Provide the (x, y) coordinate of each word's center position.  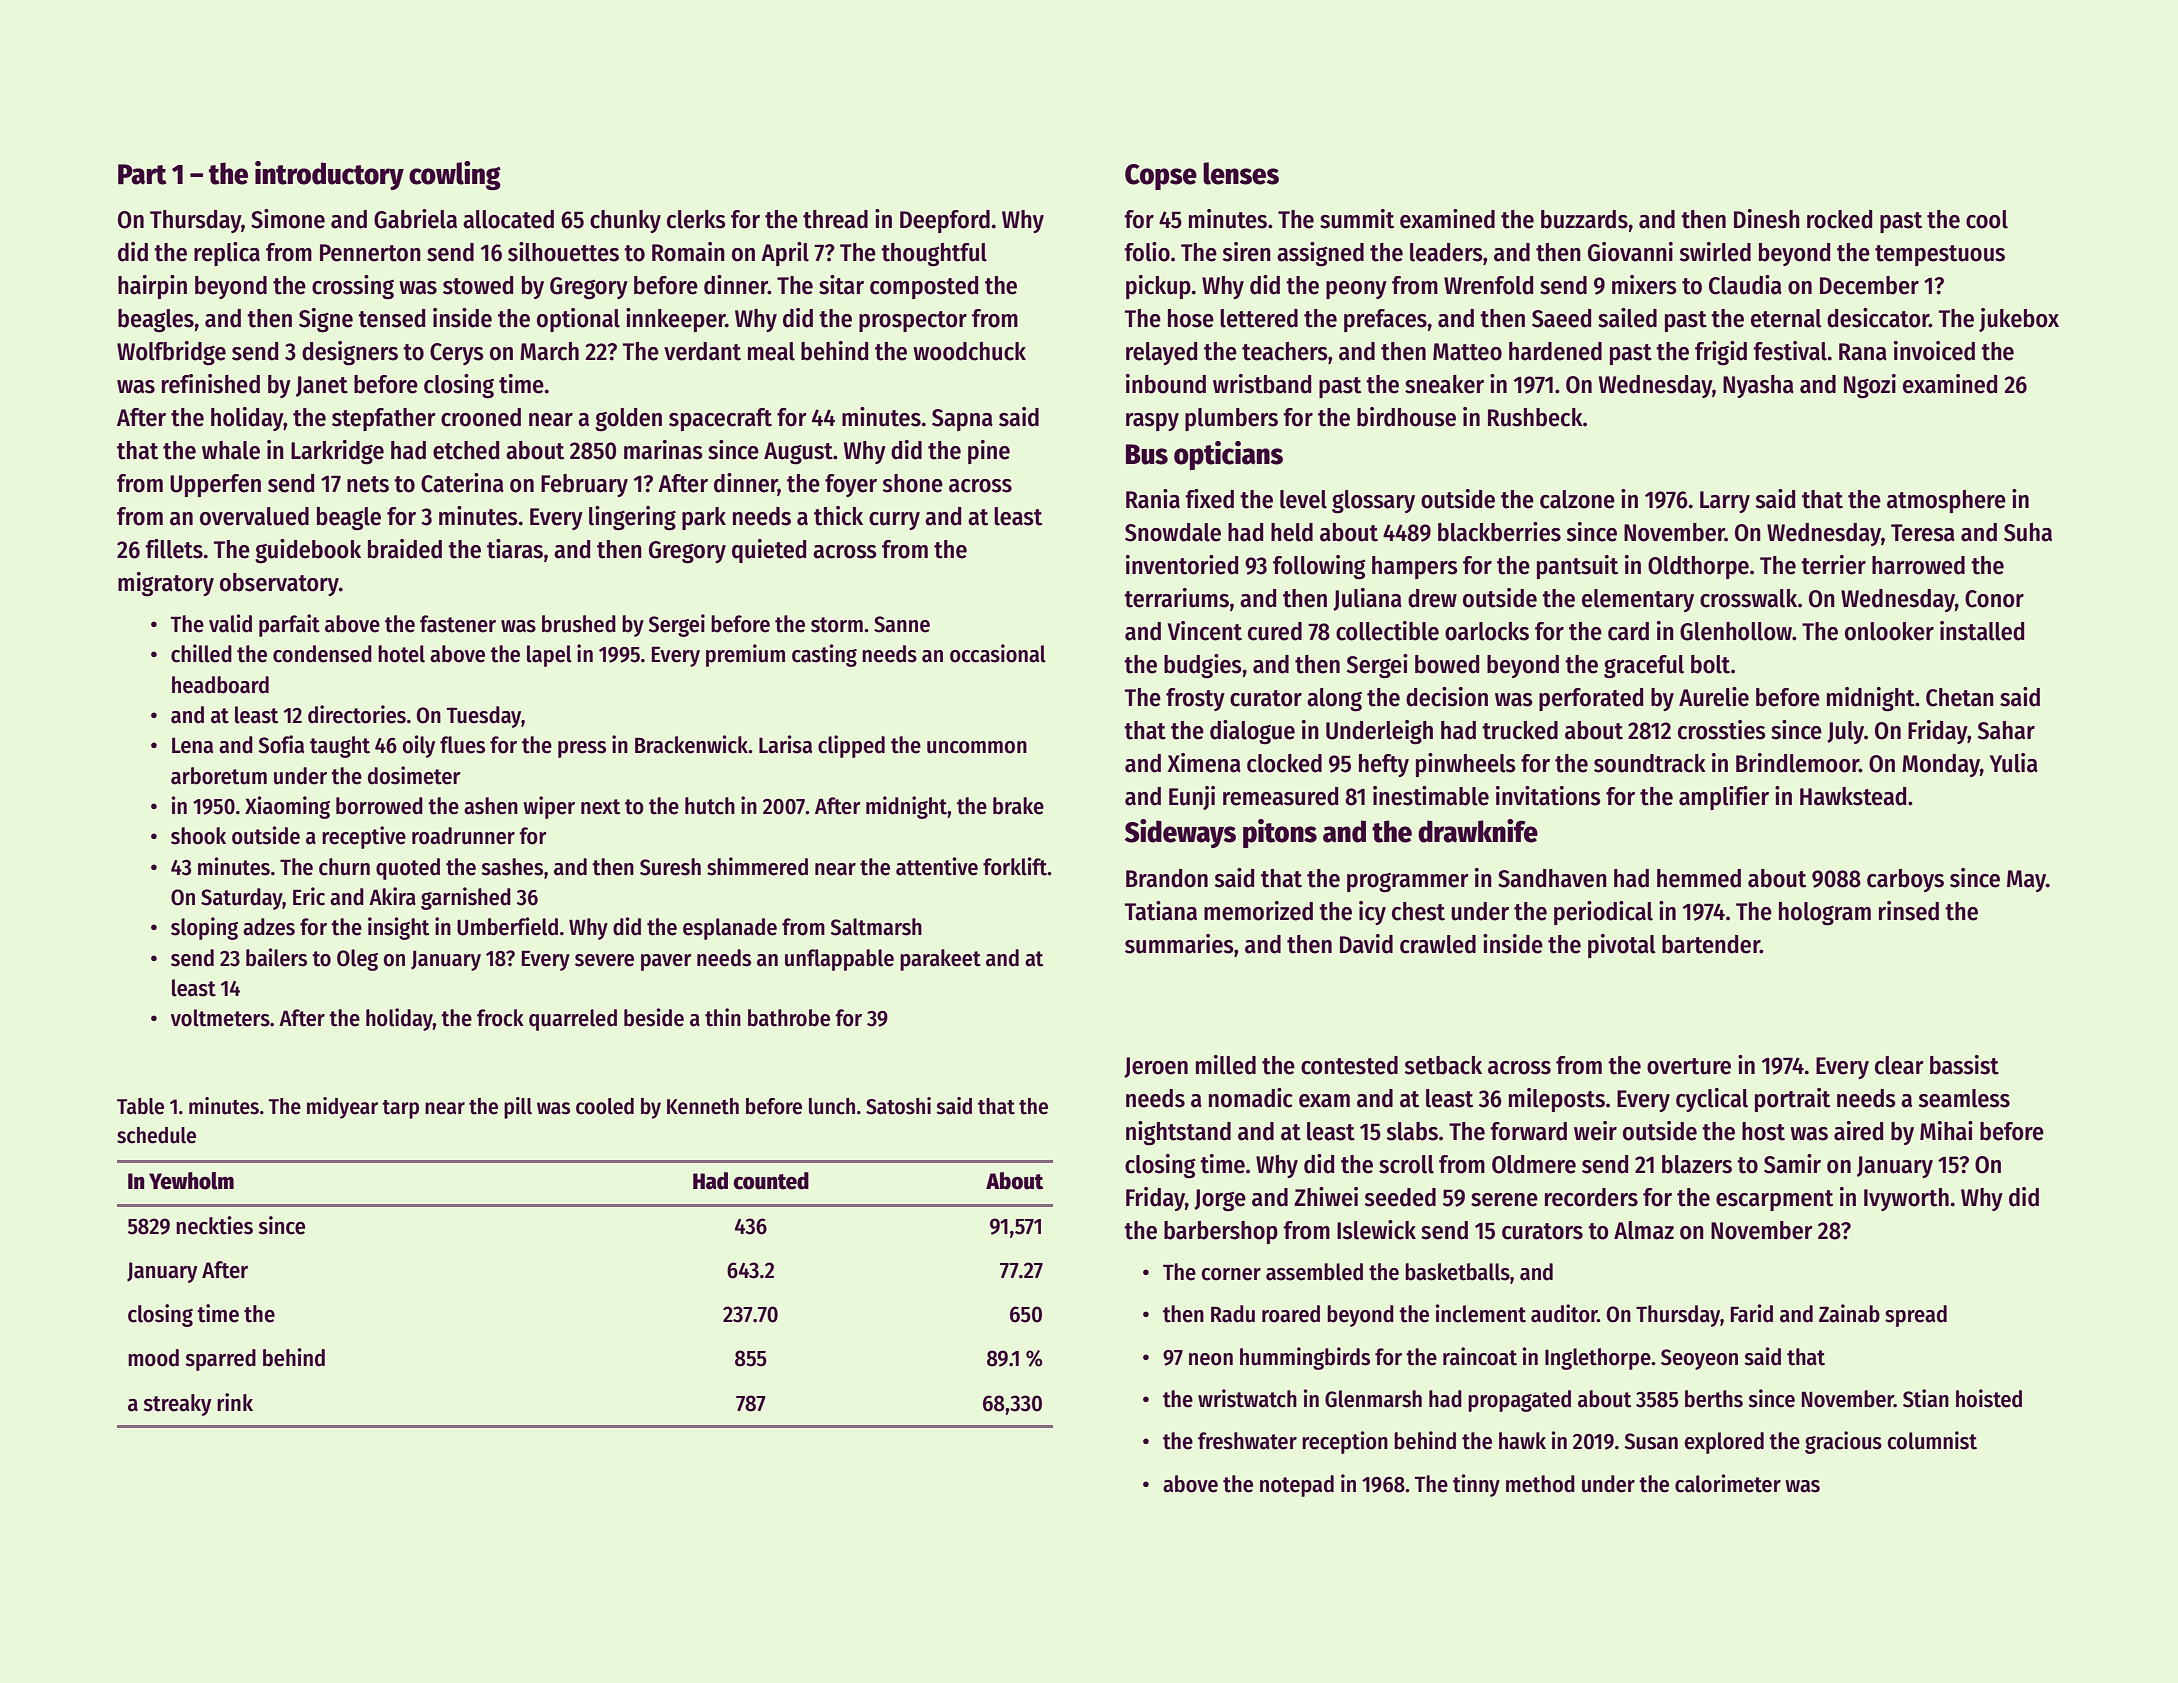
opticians (1228, 455)
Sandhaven (1552, 878)
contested (1349, 1065)
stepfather (384, 419)
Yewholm (191, 1181)
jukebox (2019, 320)
